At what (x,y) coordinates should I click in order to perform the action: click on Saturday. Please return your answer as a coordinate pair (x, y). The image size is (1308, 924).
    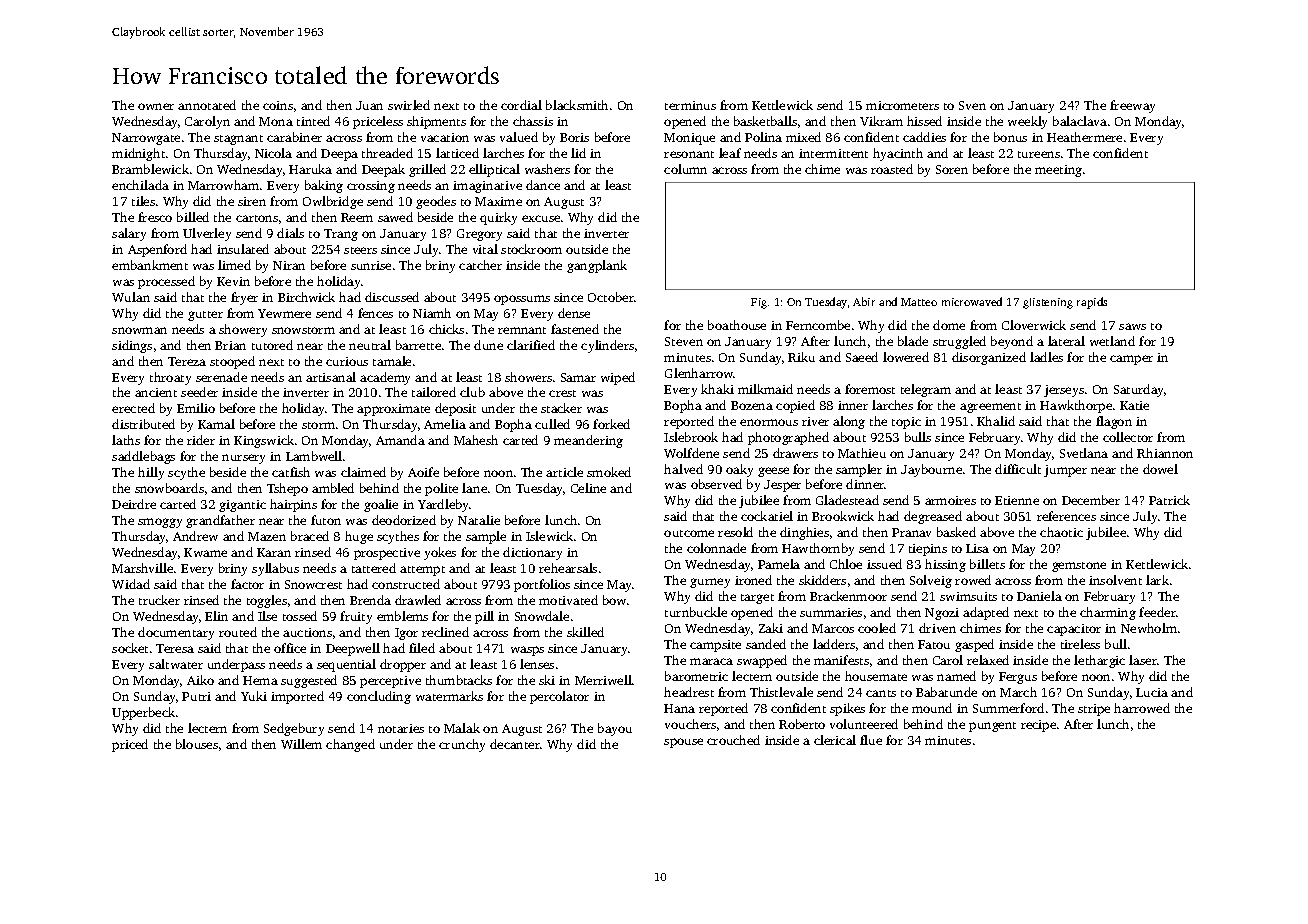
    Looking at the image, I should click on (1138, 390).
